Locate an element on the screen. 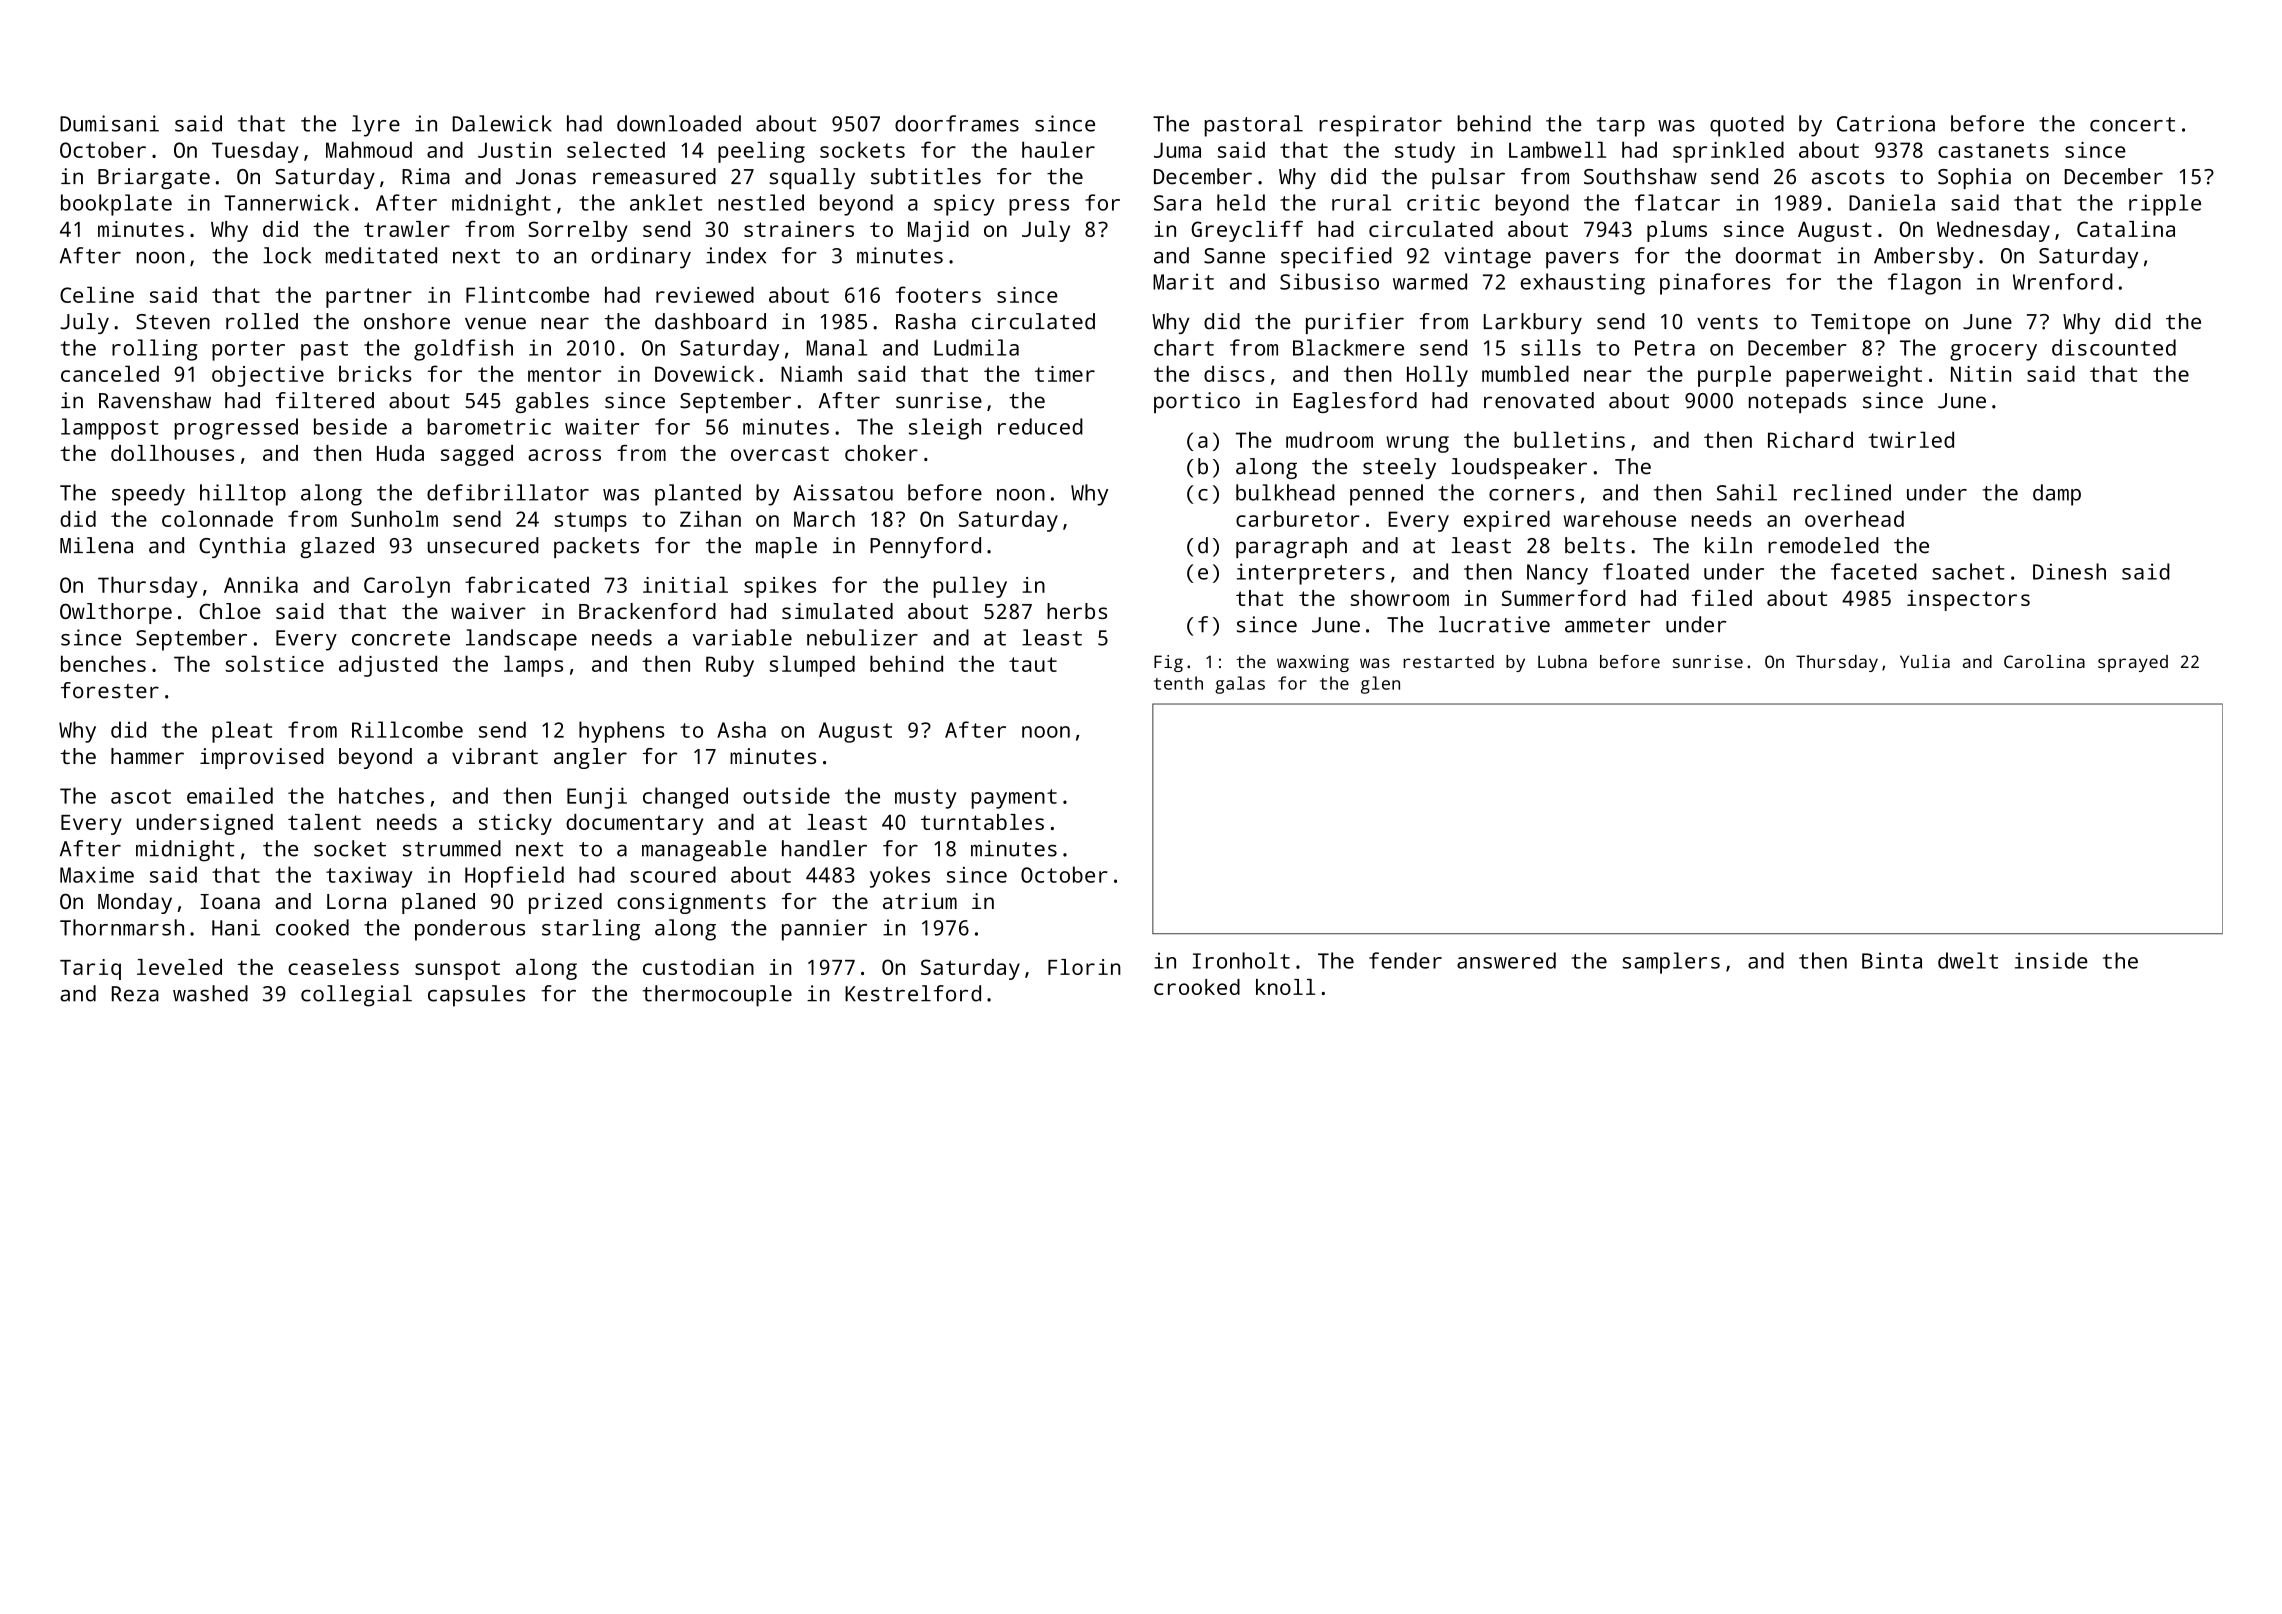 The image size is (2282, 1614). custodian is located at coordinates (698, 967).
